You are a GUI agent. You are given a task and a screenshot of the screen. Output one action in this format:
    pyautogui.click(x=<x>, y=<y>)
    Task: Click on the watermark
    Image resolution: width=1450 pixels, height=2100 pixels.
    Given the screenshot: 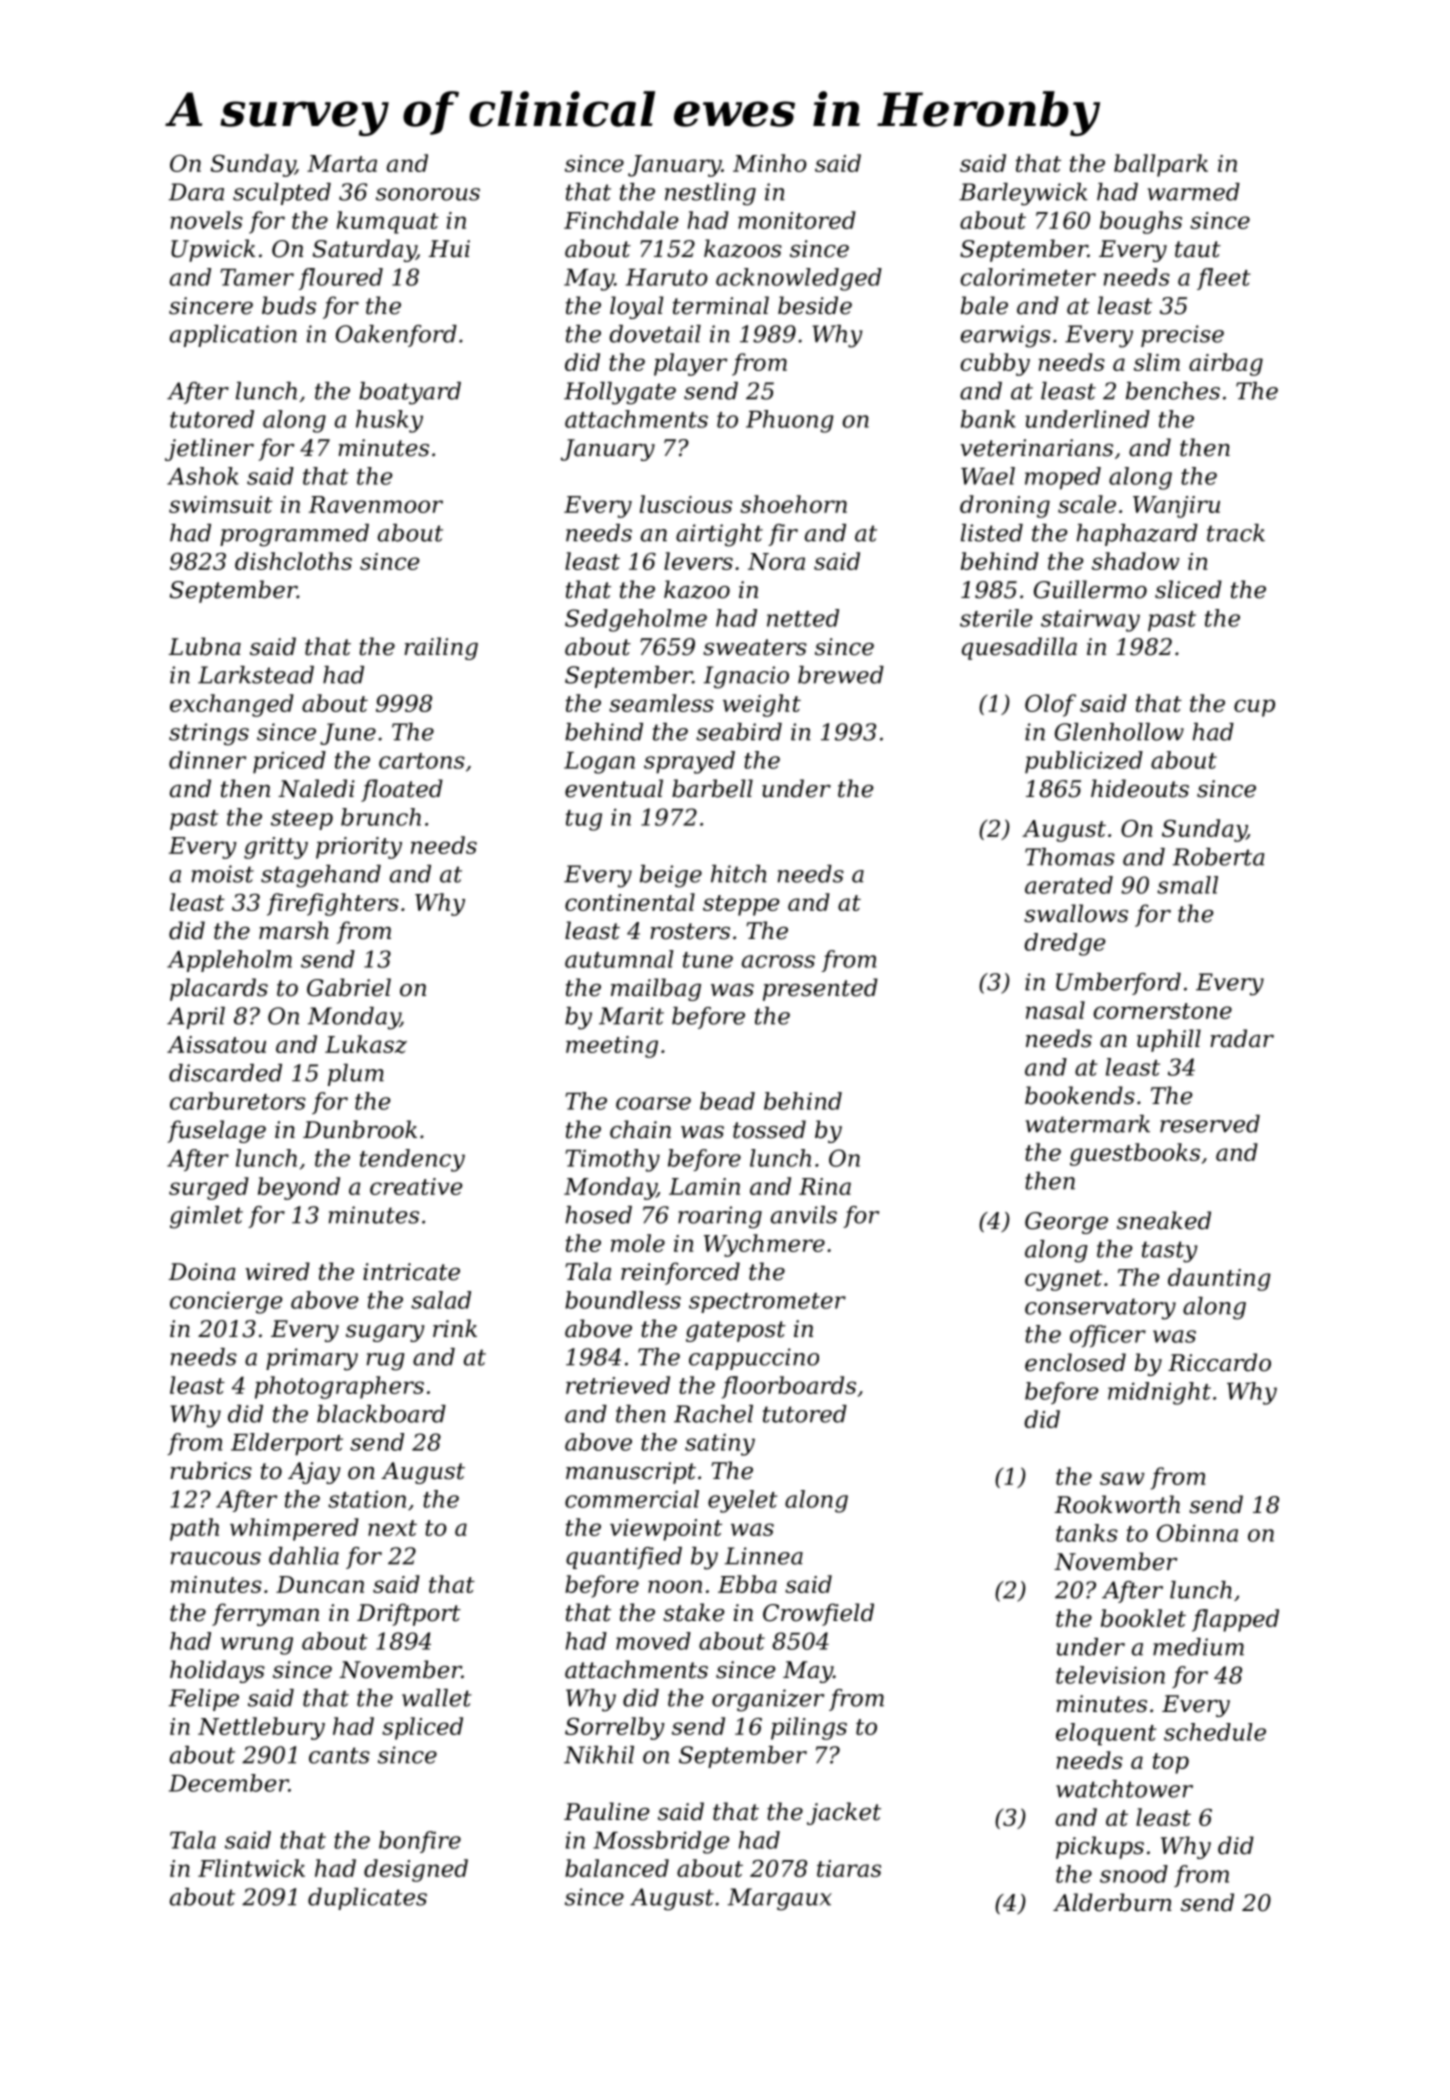 What is the action you would take?
    pyautogui.click(x=1088, y=1124)
